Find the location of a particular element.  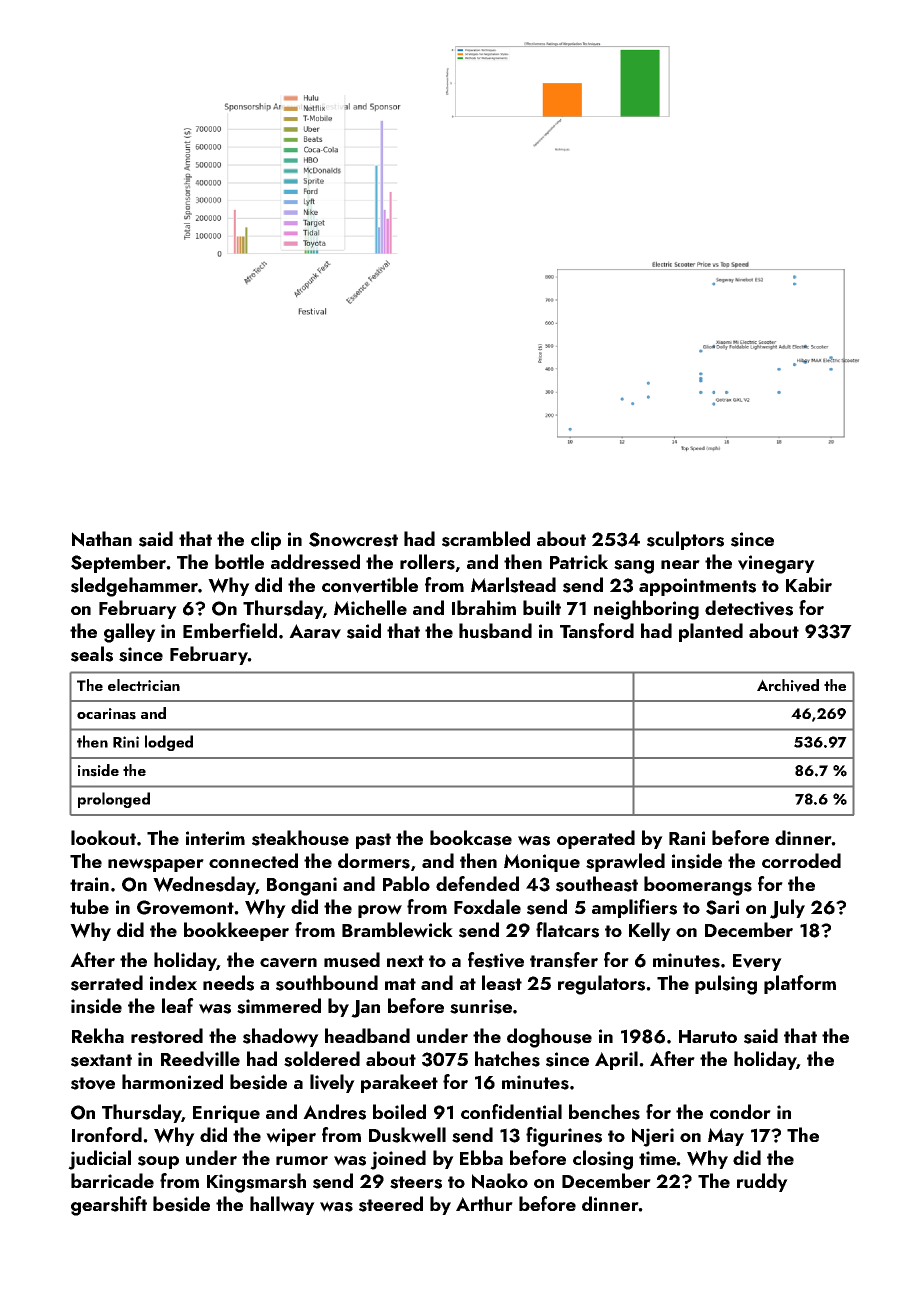

interim is located at coordinates (215, 838).
